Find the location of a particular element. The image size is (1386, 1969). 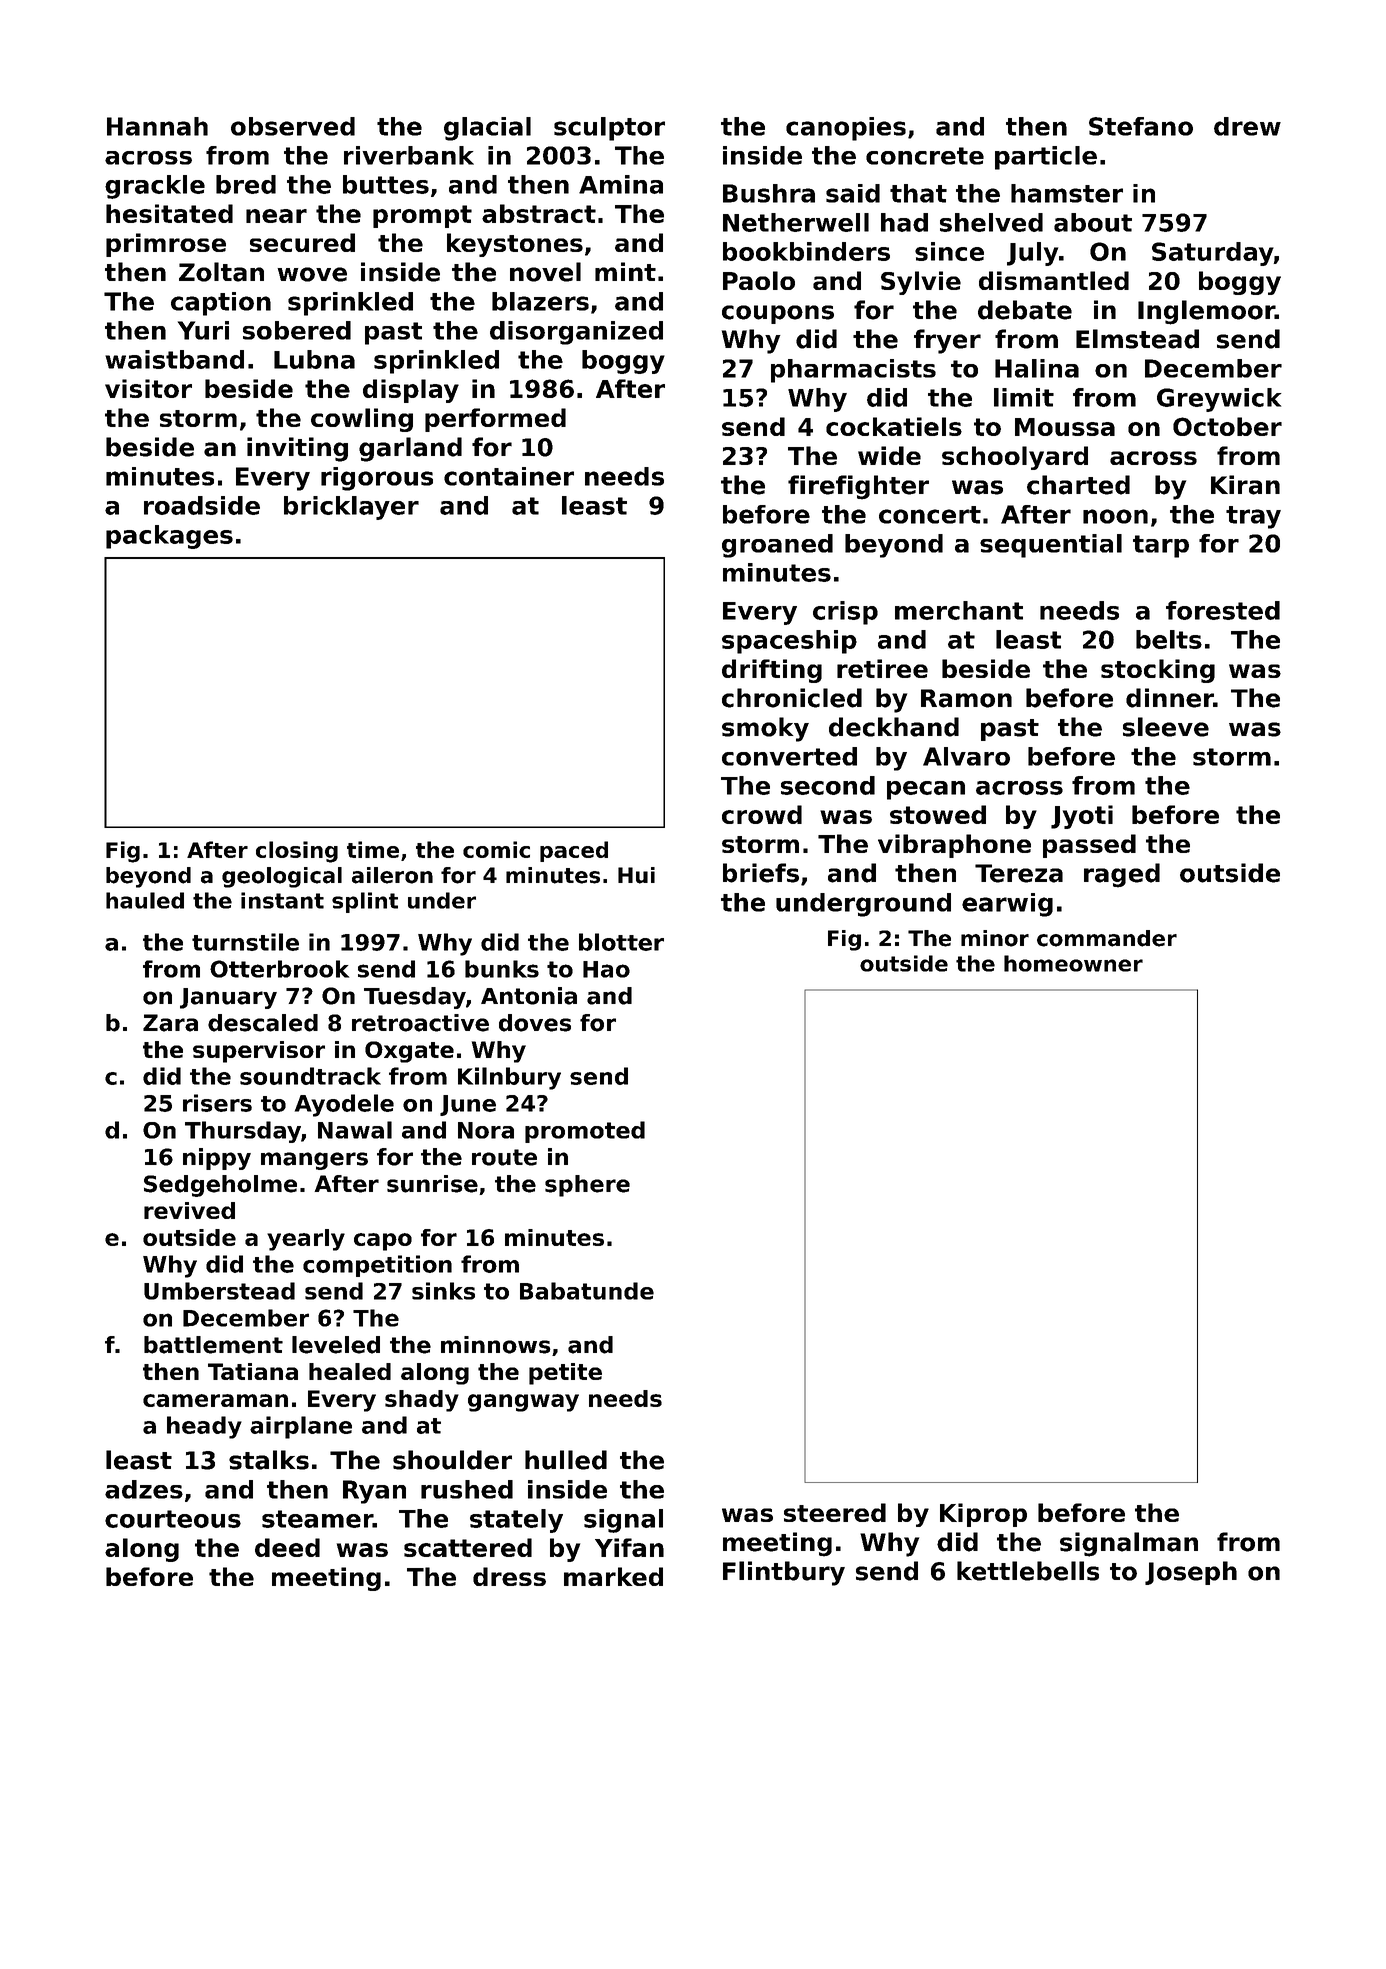

Stefano is located at coordinates (1141, 126).
